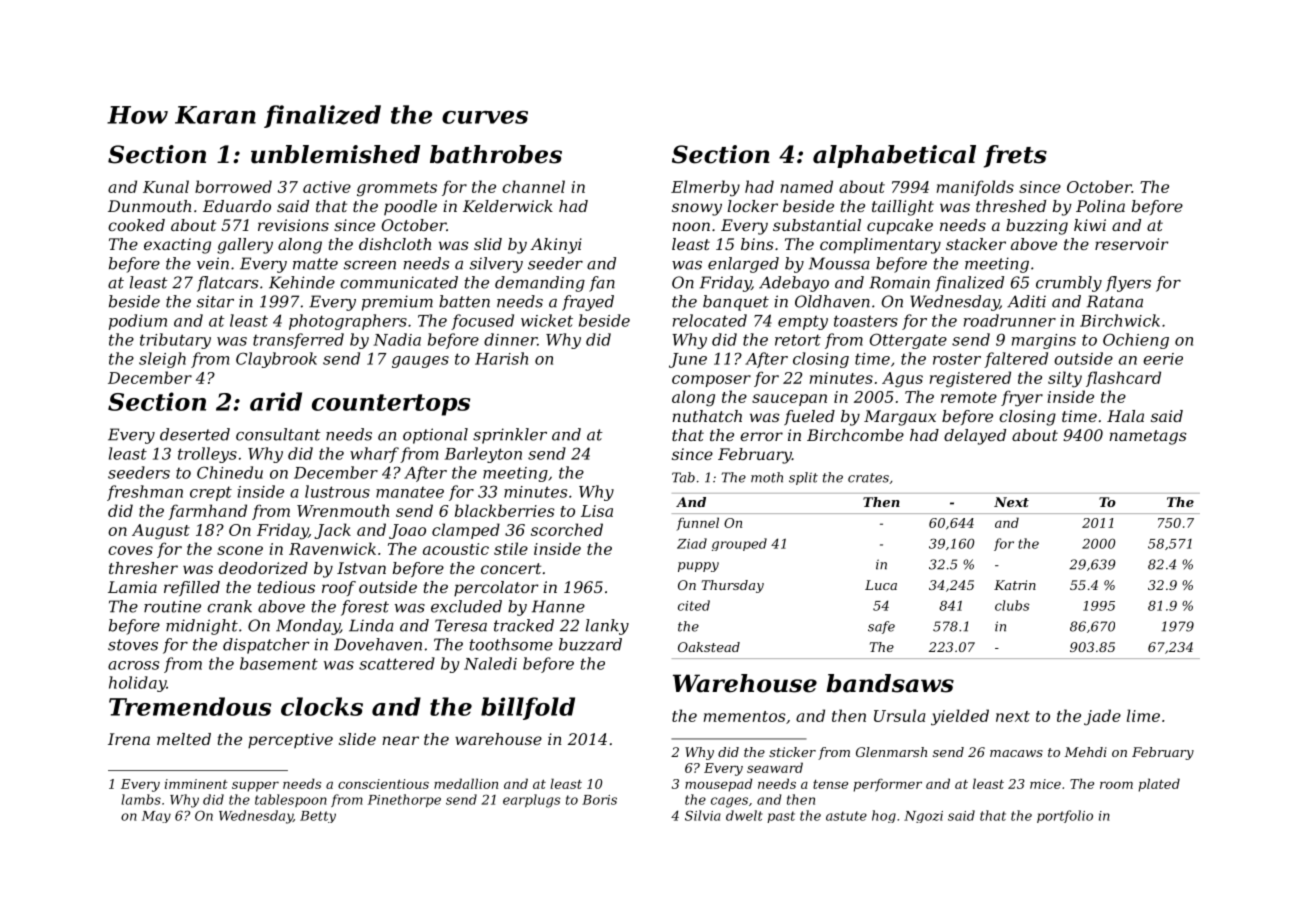  What do you see at coordinates (156, 817) in the document?
I see `May` at bounding box center [156, 817].
